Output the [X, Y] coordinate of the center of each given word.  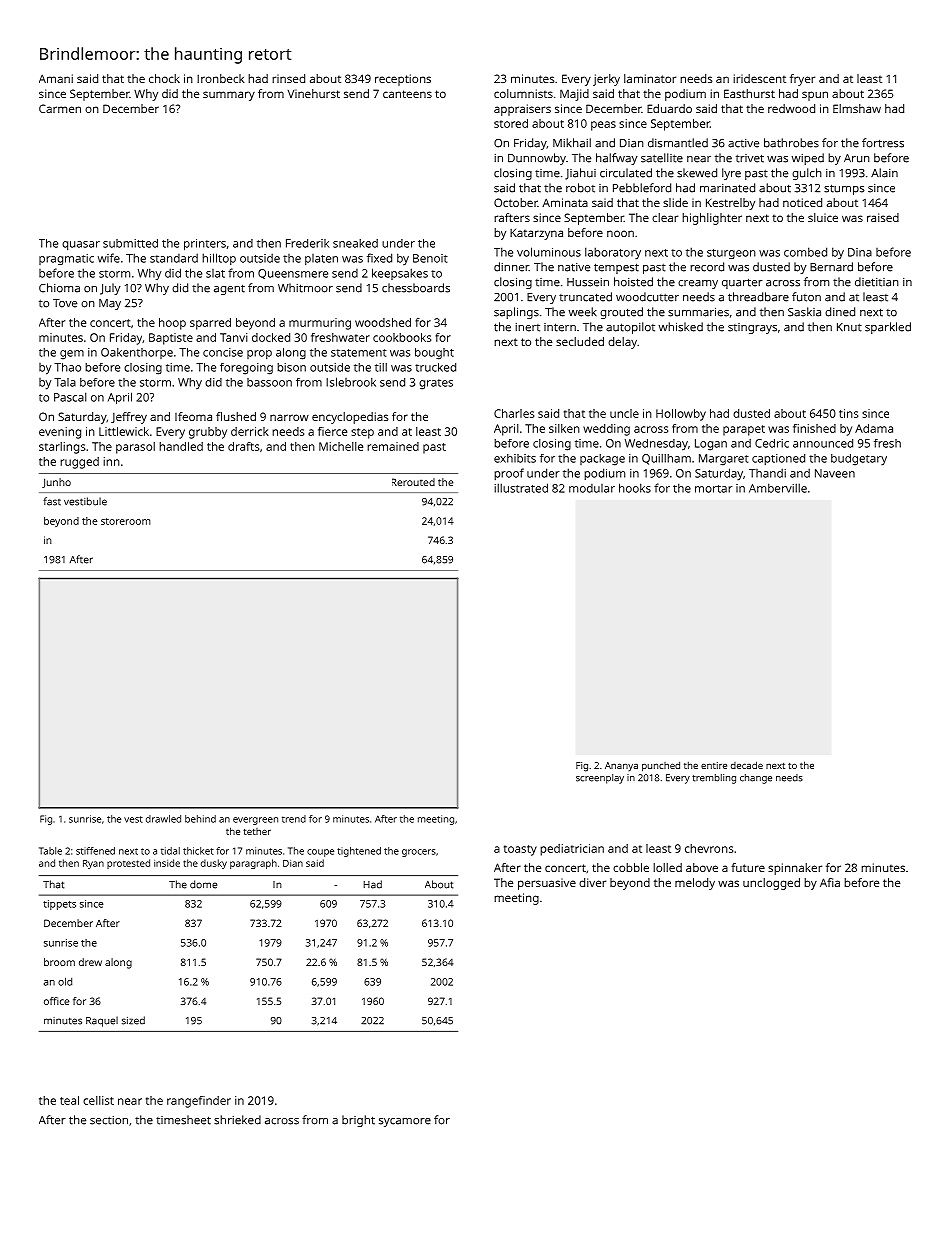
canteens [407, 94]
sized [133, 1020]
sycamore [405, 1122]
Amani [56, 78]
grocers [419, 853]
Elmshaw [857, 108]
